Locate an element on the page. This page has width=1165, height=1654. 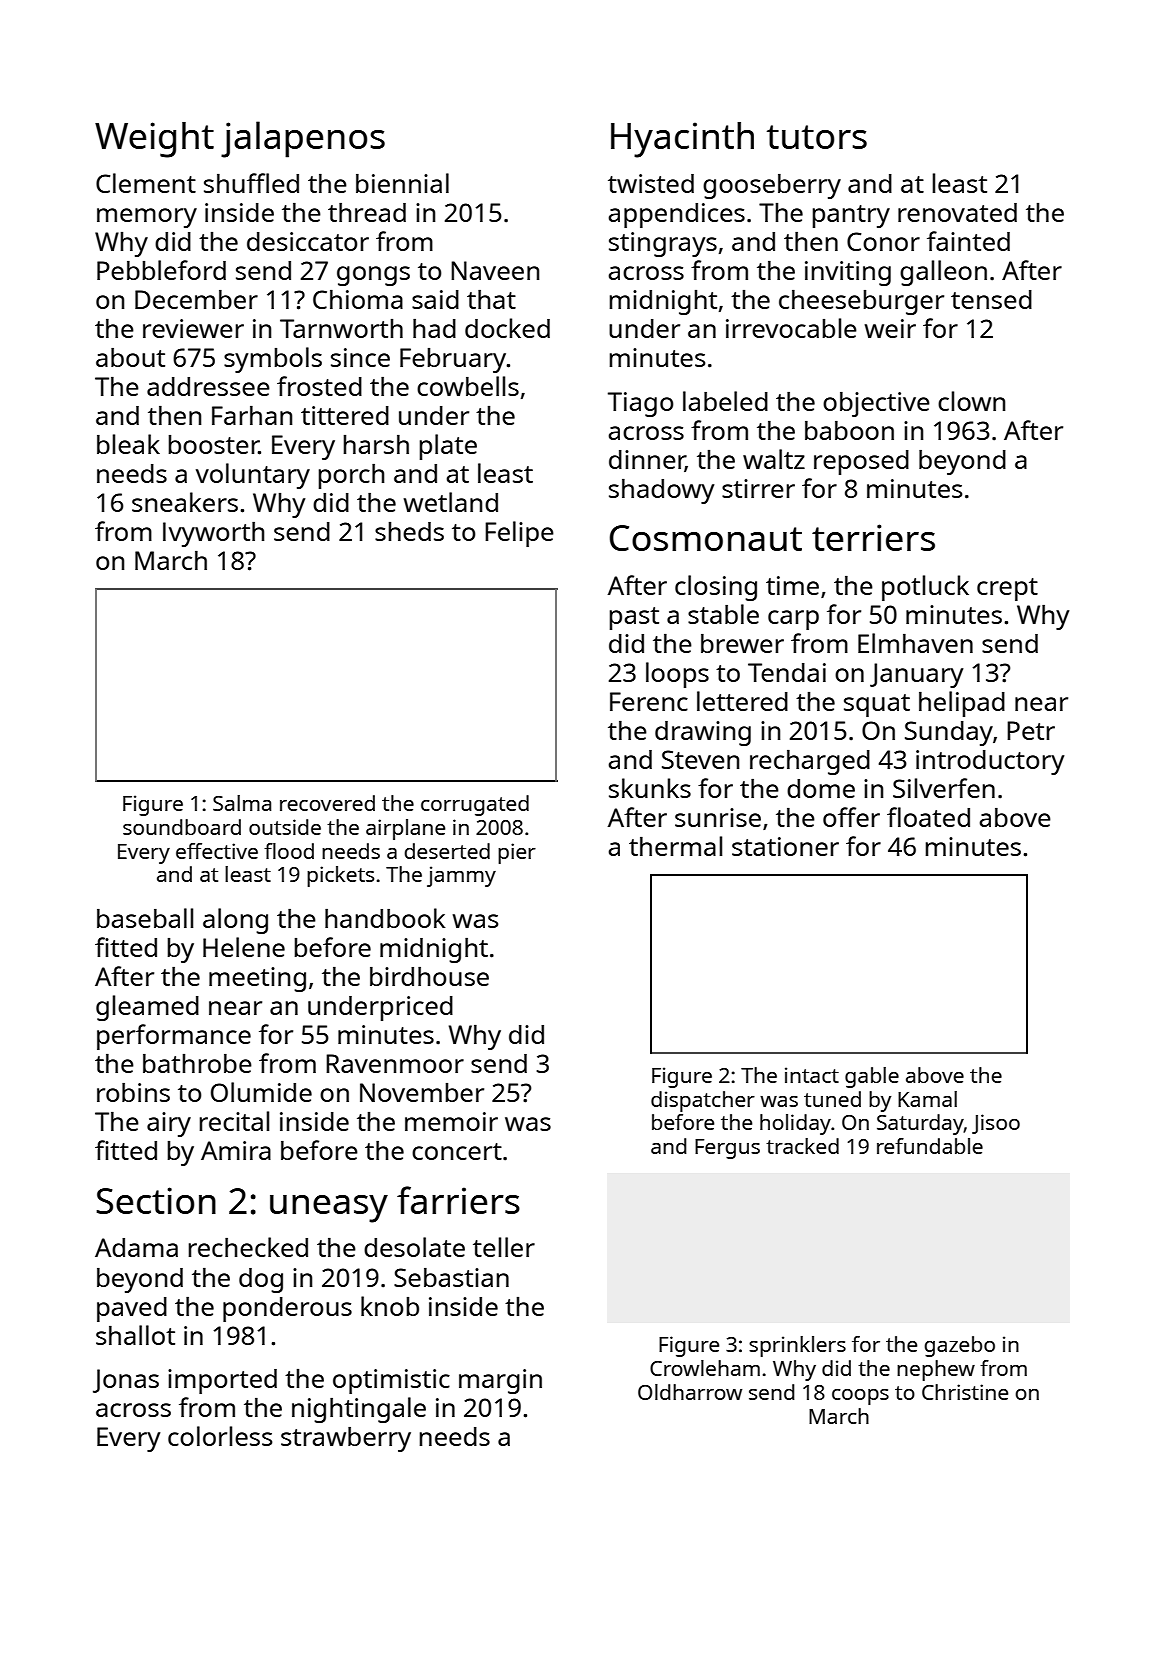
docked is located at coordinates (507, 328).
